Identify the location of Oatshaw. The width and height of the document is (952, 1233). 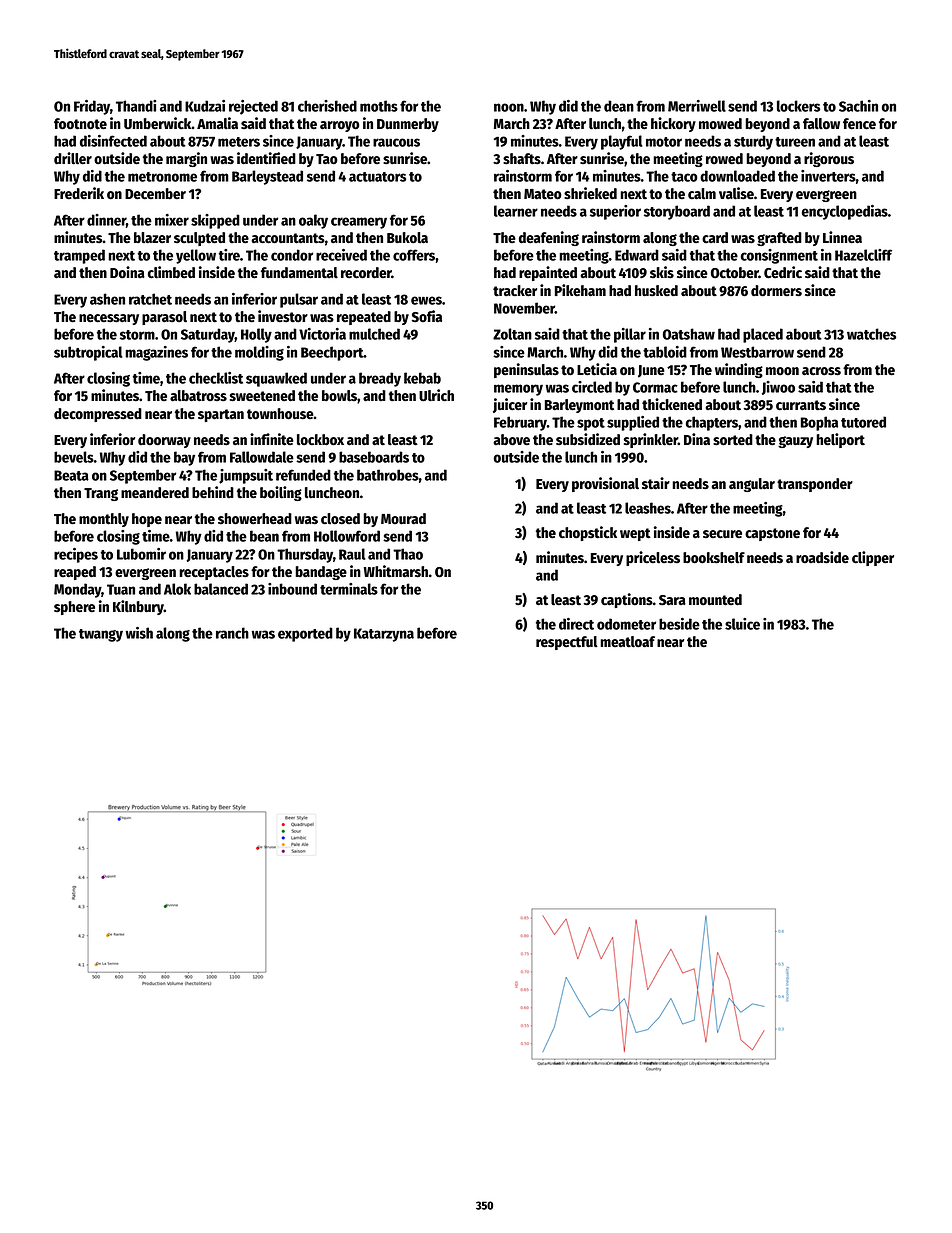
(689, 334).
